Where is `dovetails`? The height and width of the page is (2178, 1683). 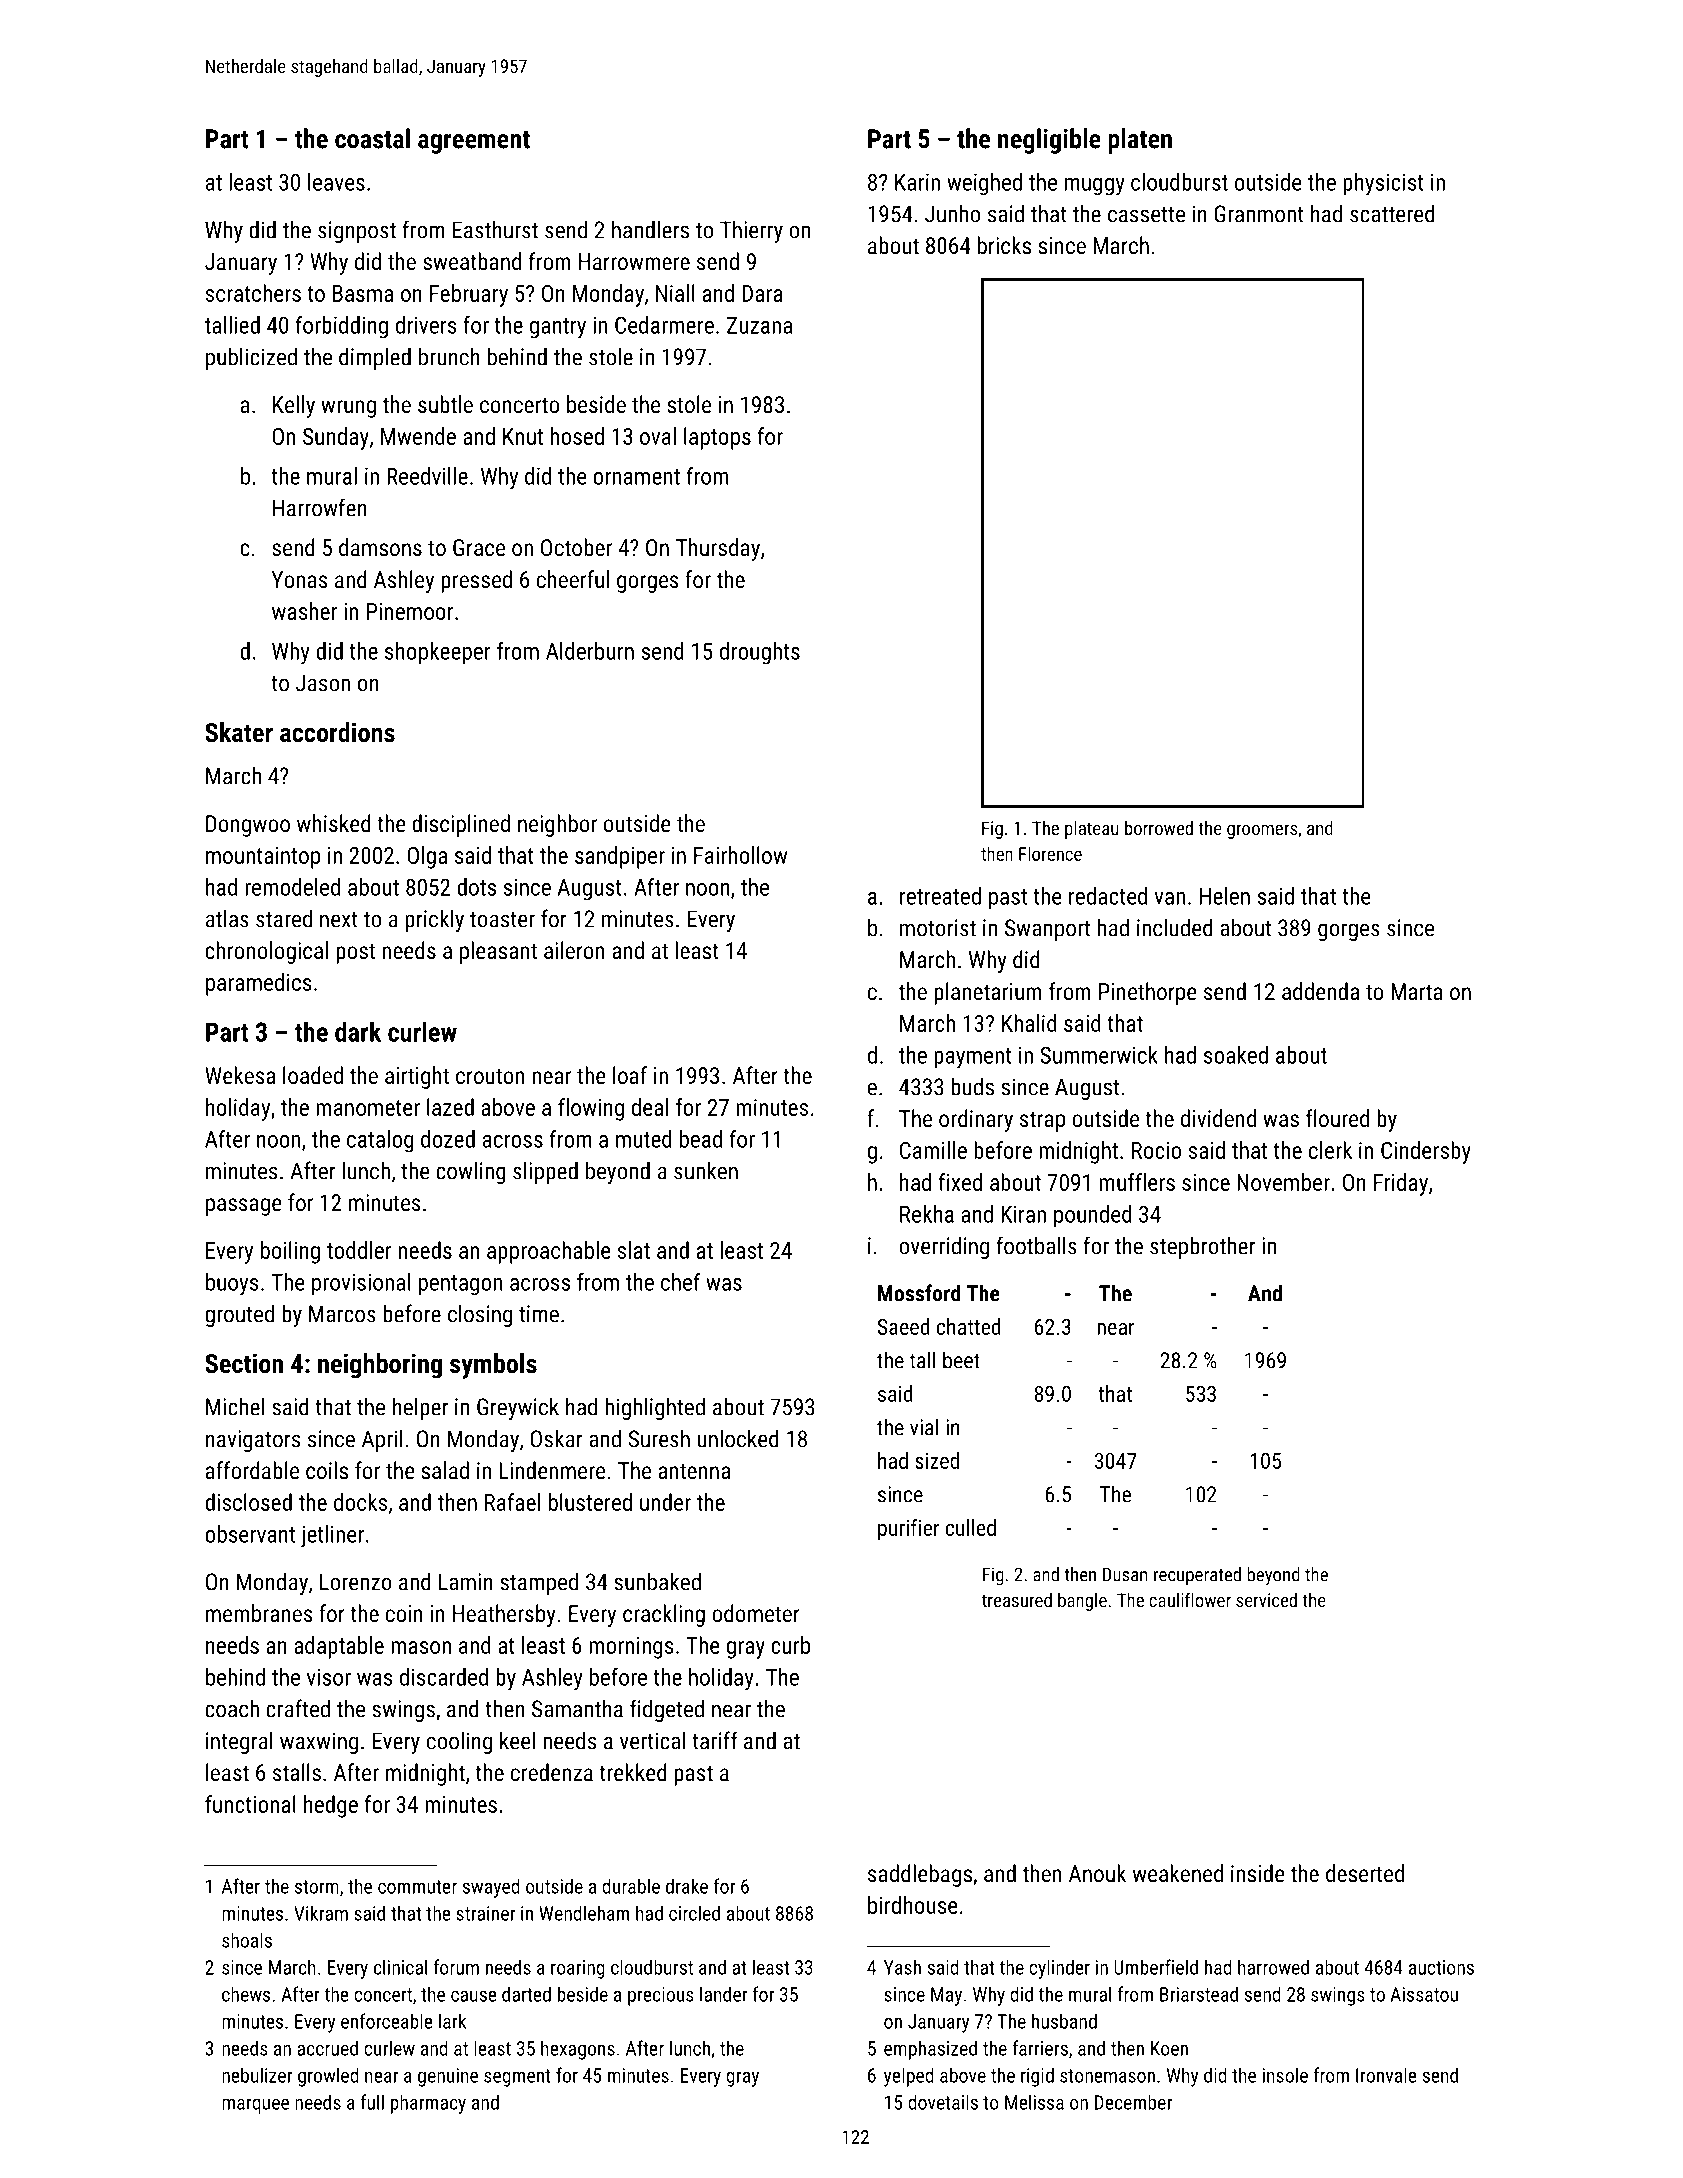
dovetails is located at coordinates (943, 2102).
